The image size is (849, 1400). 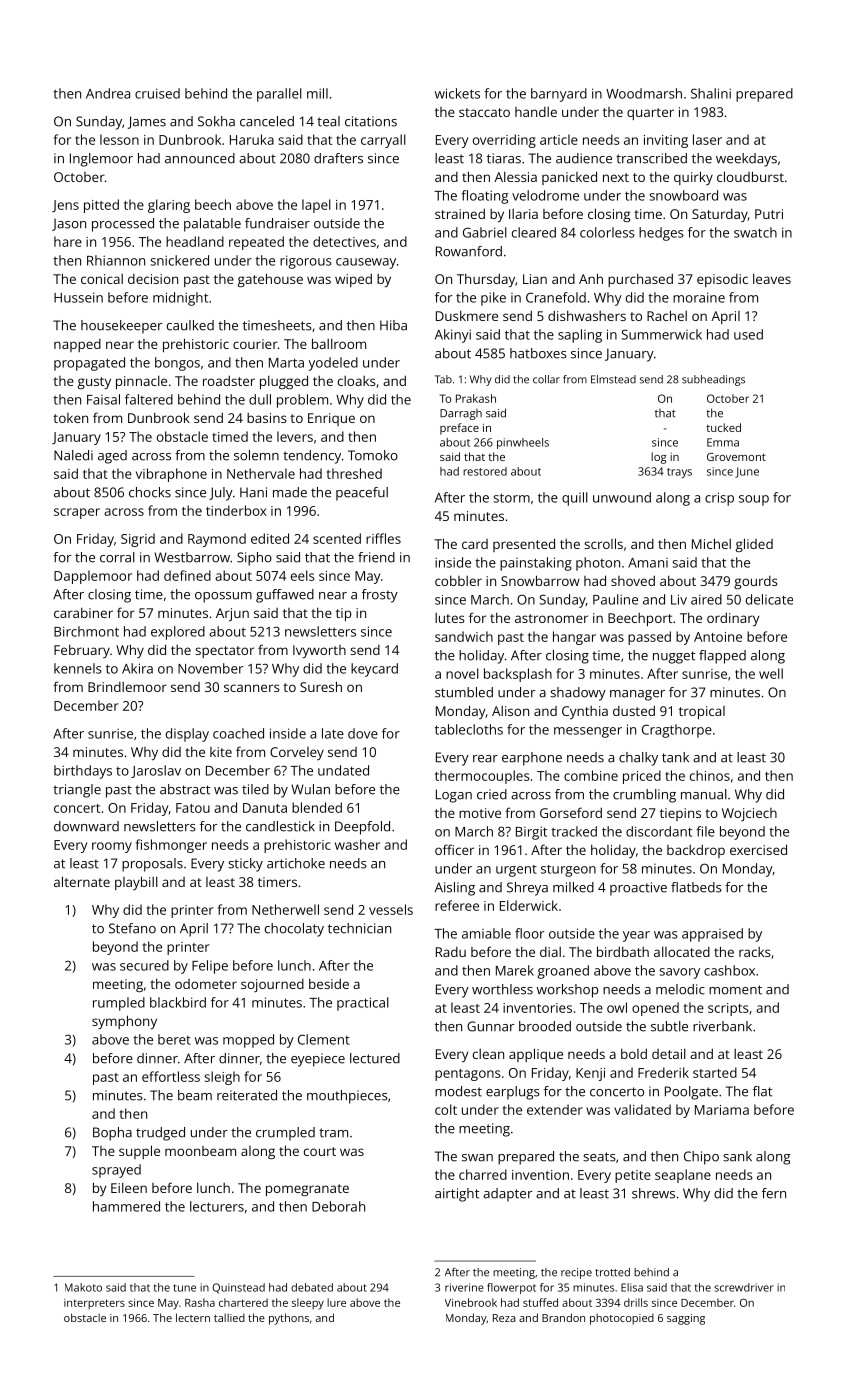 I want to click on caulked, so click(x=190, y=325).
